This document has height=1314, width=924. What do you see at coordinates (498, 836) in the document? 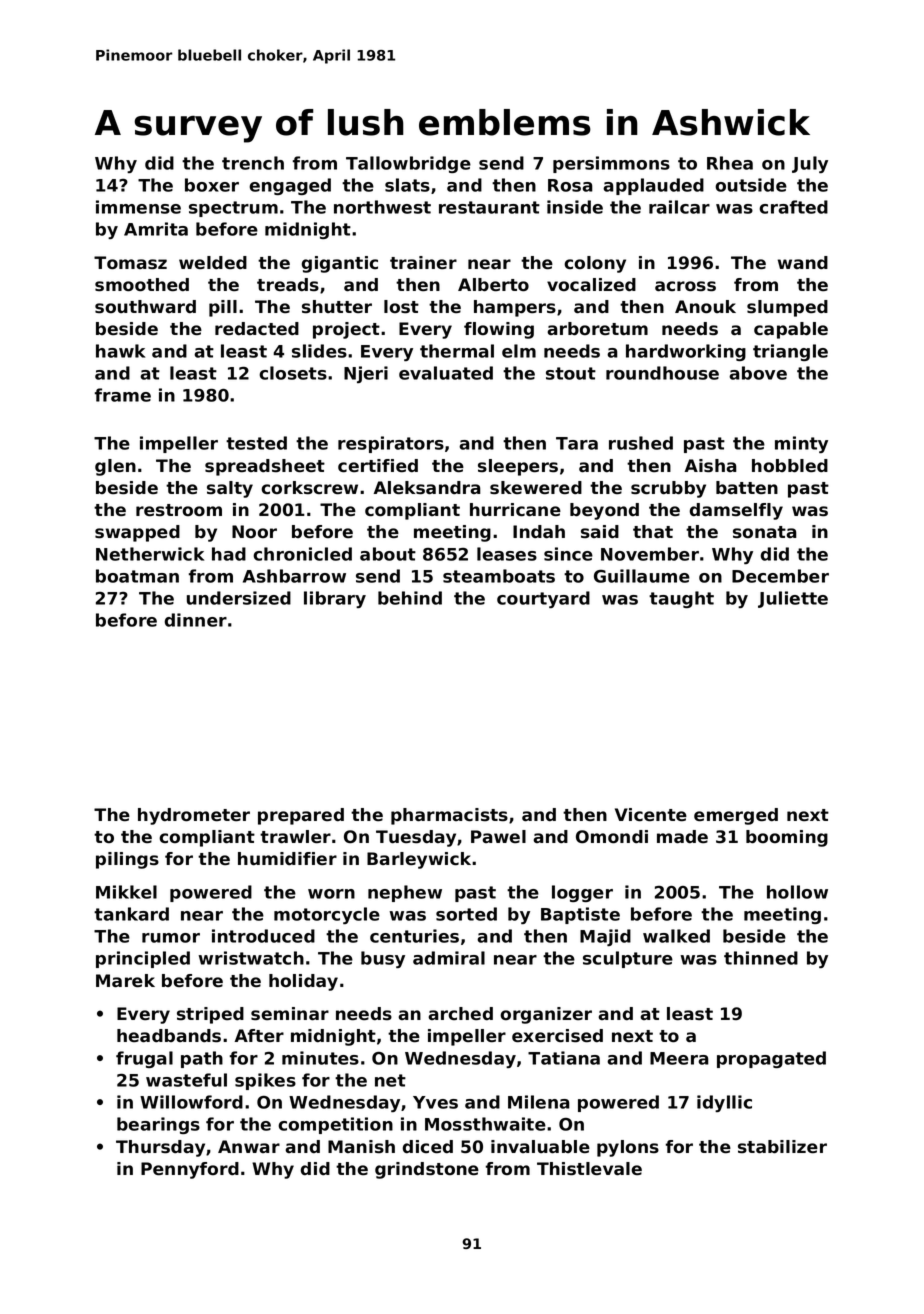
I see `Pawel` at bounding box center [498, 836].
